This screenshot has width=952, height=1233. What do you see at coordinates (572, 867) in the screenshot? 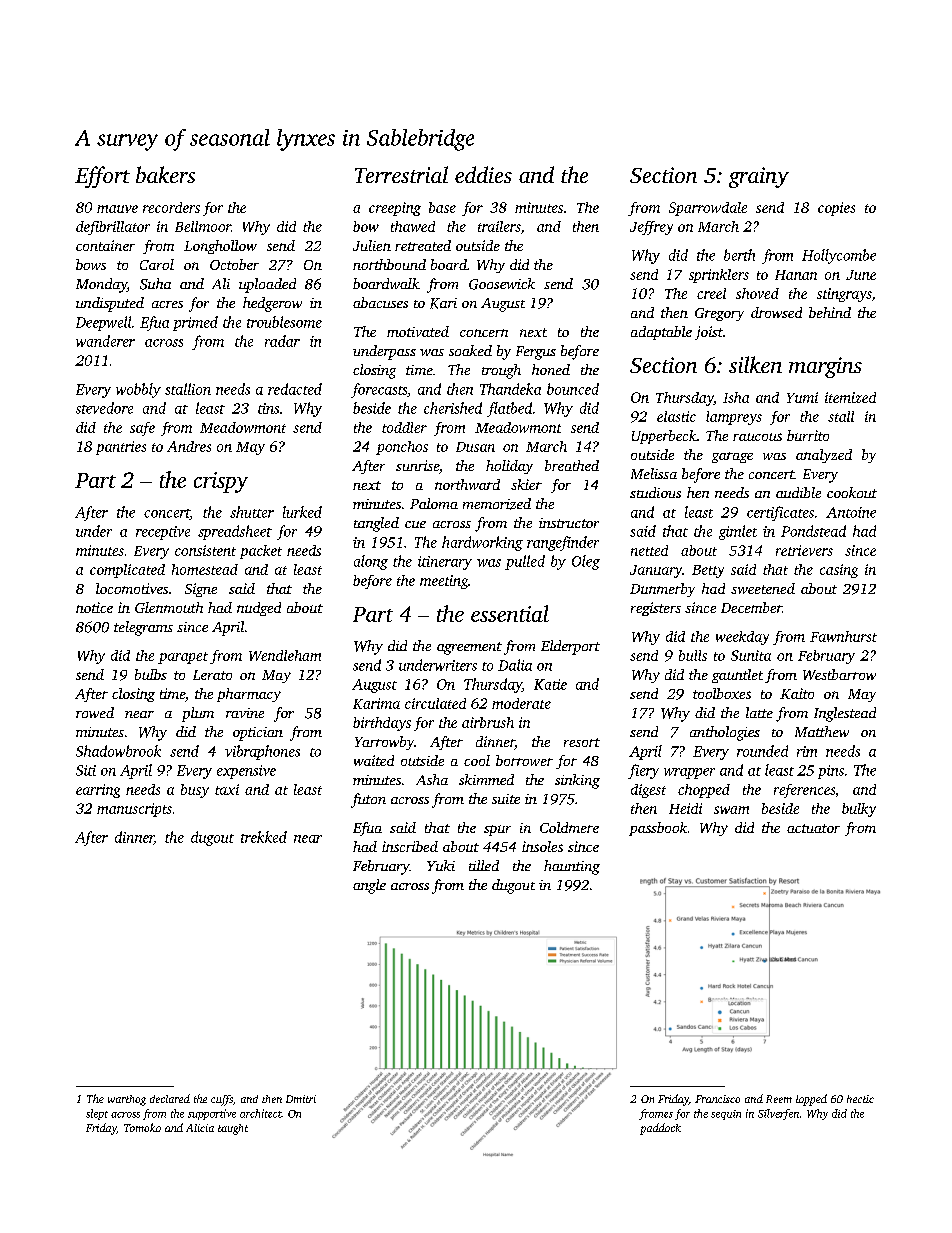
I see `haunting` at bounding box center [572, 867].
